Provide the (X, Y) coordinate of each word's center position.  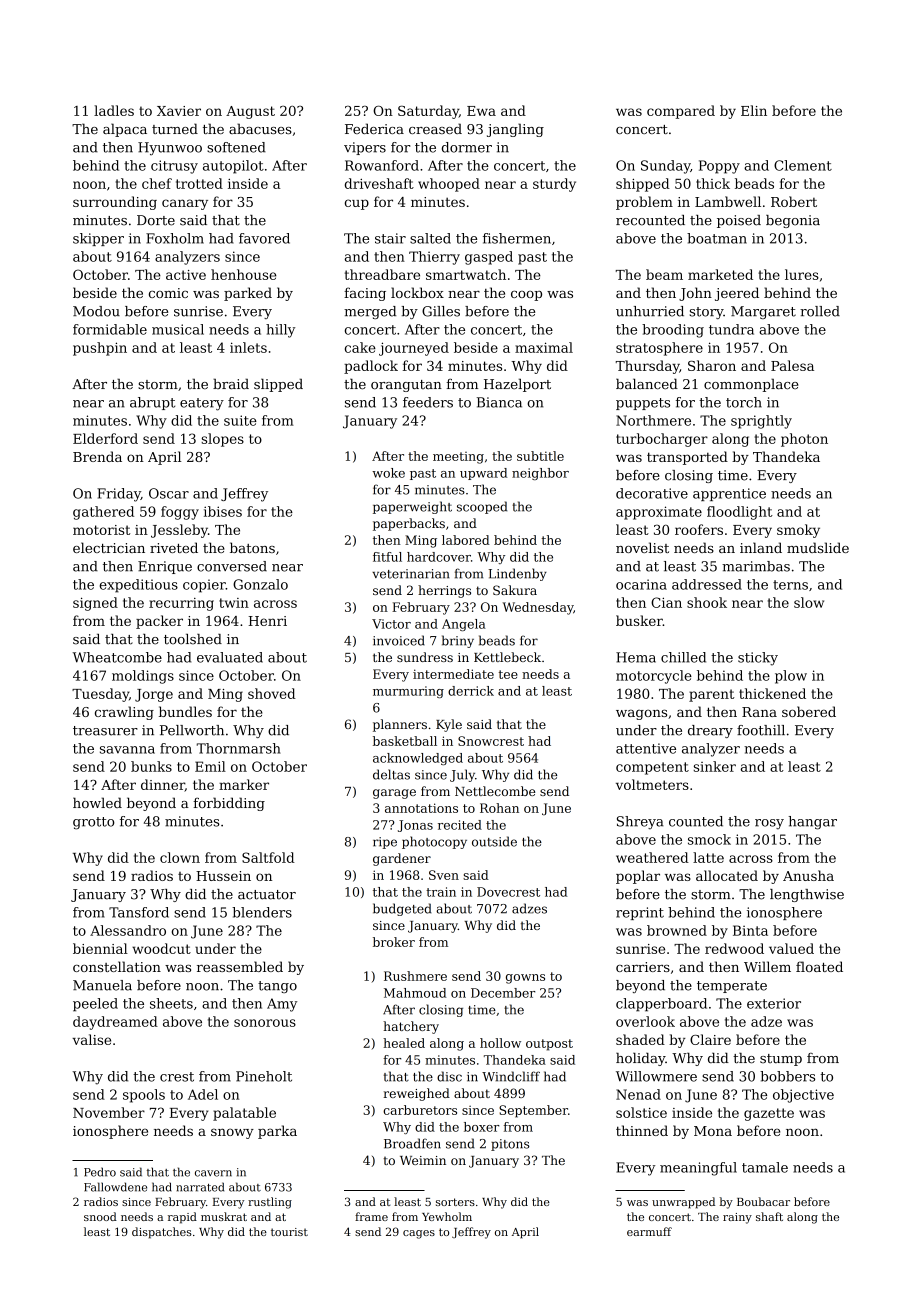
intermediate (453, 674)
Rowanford (382, 165)
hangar (813, 823)
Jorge (154, 695)
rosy (769, 824)
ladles (114, 110)
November (109, 1112)
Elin (754, 110)
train (441, 892)
